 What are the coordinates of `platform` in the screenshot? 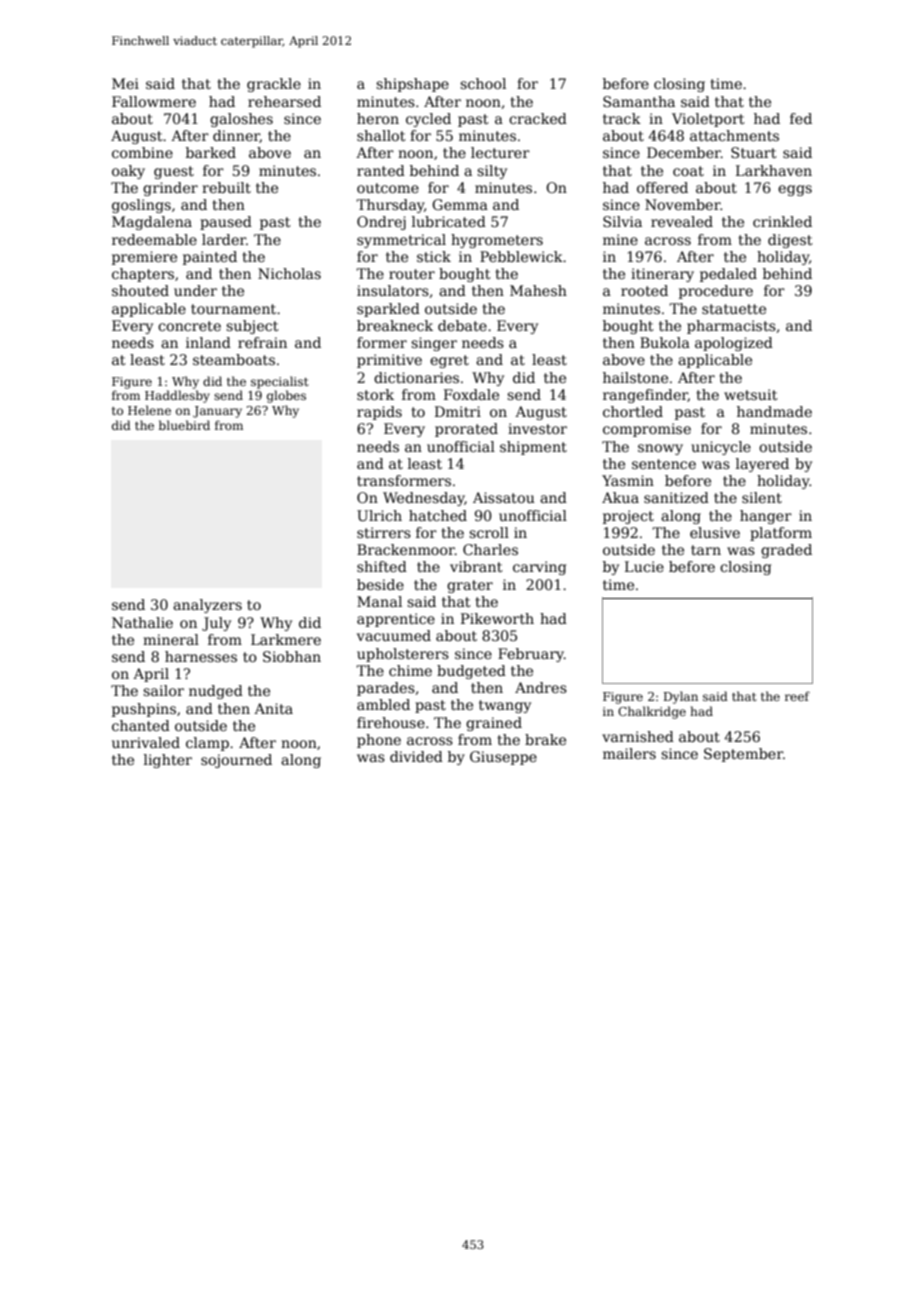 It's located at (781, 534).
